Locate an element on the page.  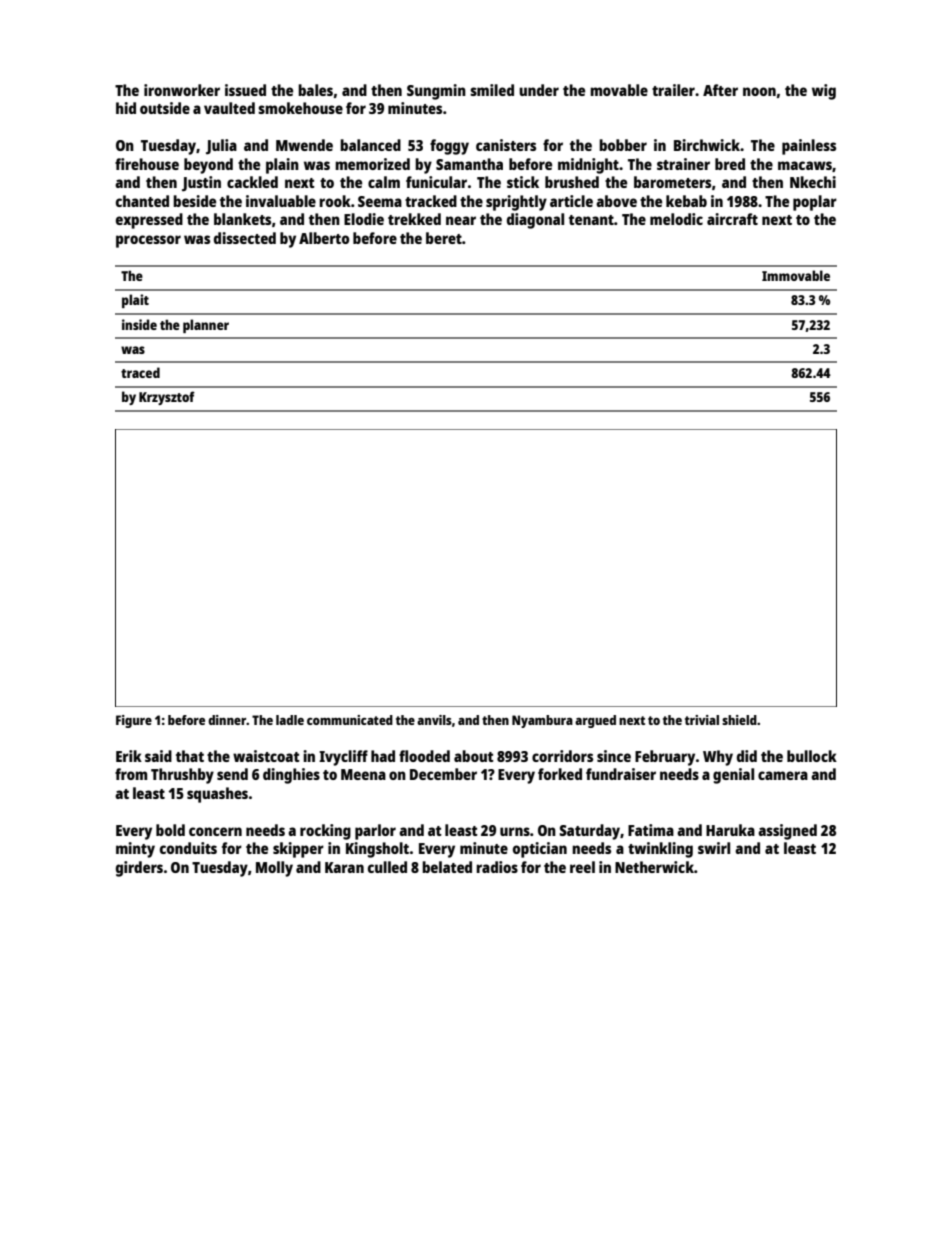
trivial is located at coordinates (702, 720).
